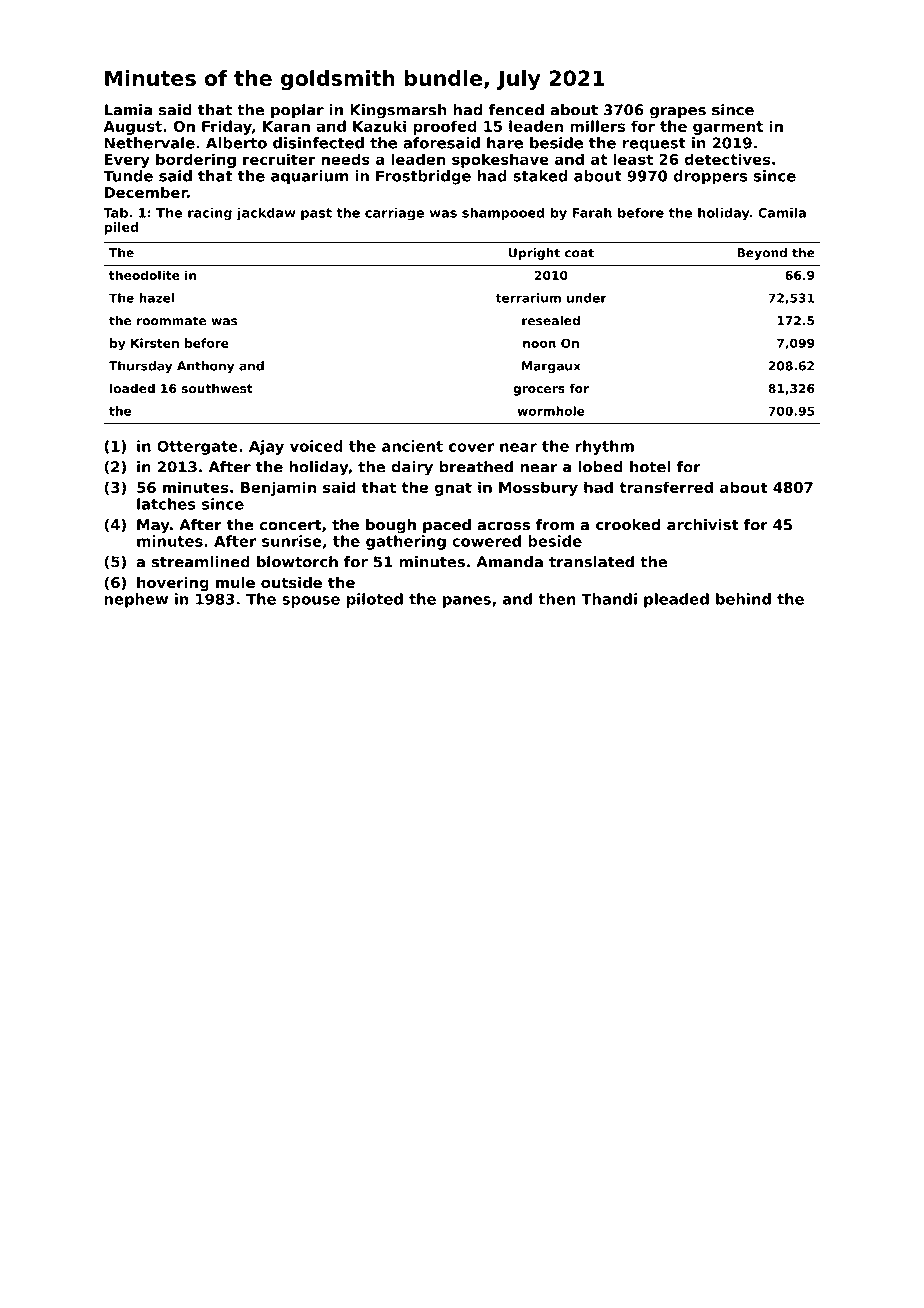  What do you see at coordinates (743, 599) in the document?
I see `behind` at bounding box center [743, 599].
